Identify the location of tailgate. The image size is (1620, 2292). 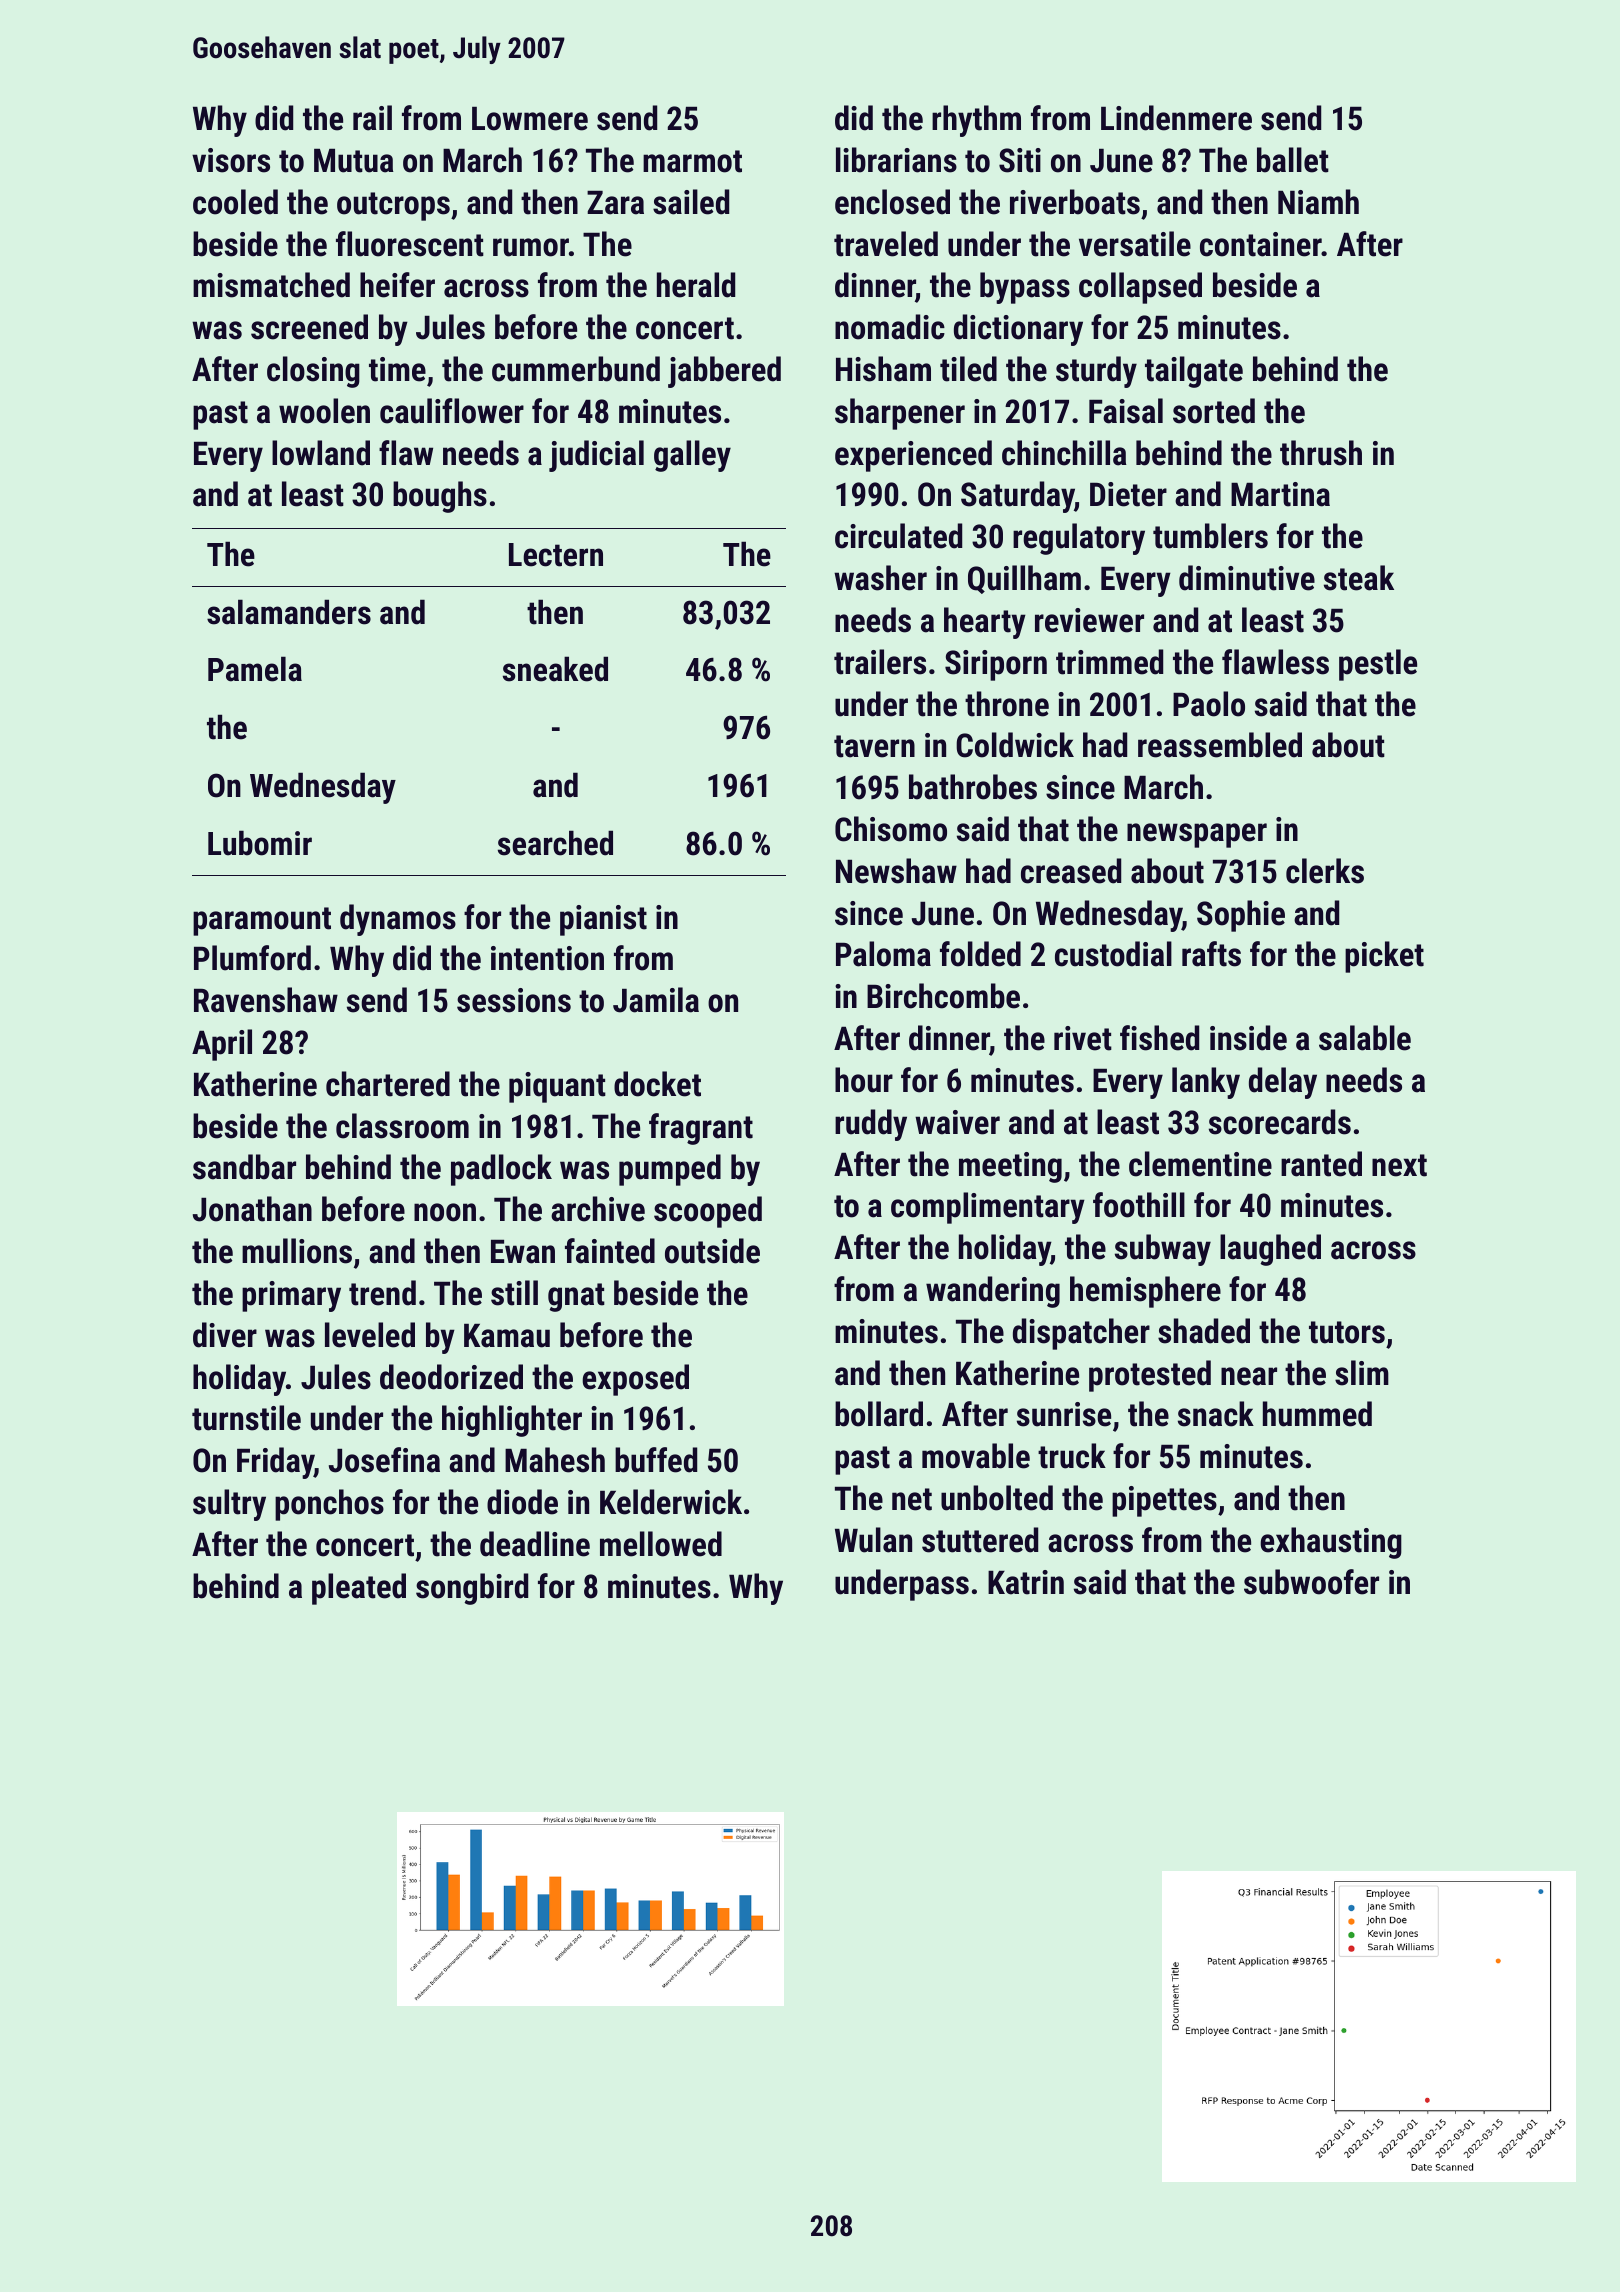
(1194, 372).
